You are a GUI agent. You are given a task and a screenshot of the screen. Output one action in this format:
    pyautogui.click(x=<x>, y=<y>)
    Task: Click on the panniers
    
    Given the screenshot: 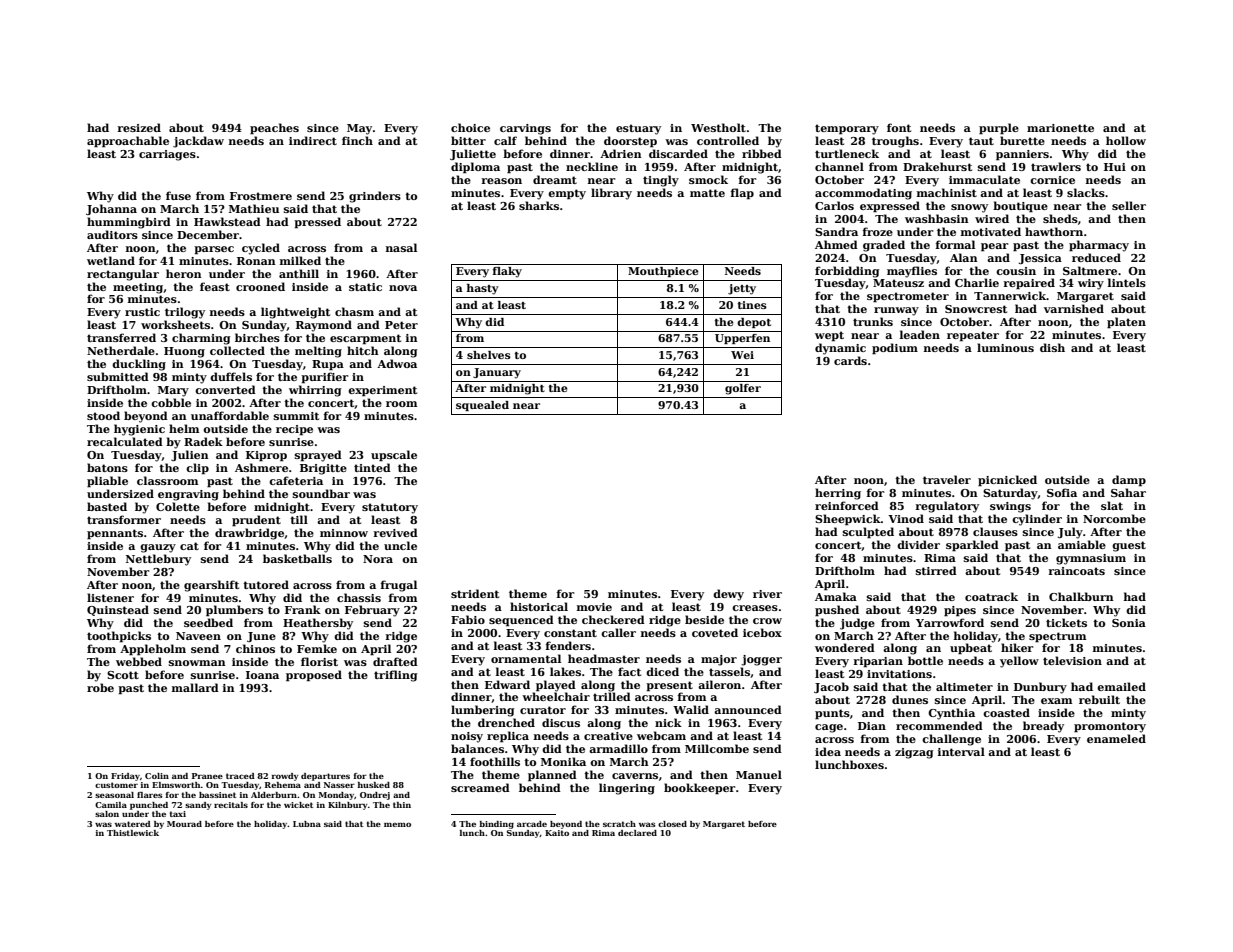 What is the action you would take?
    pyautogui.click(x=1022, y=155)
